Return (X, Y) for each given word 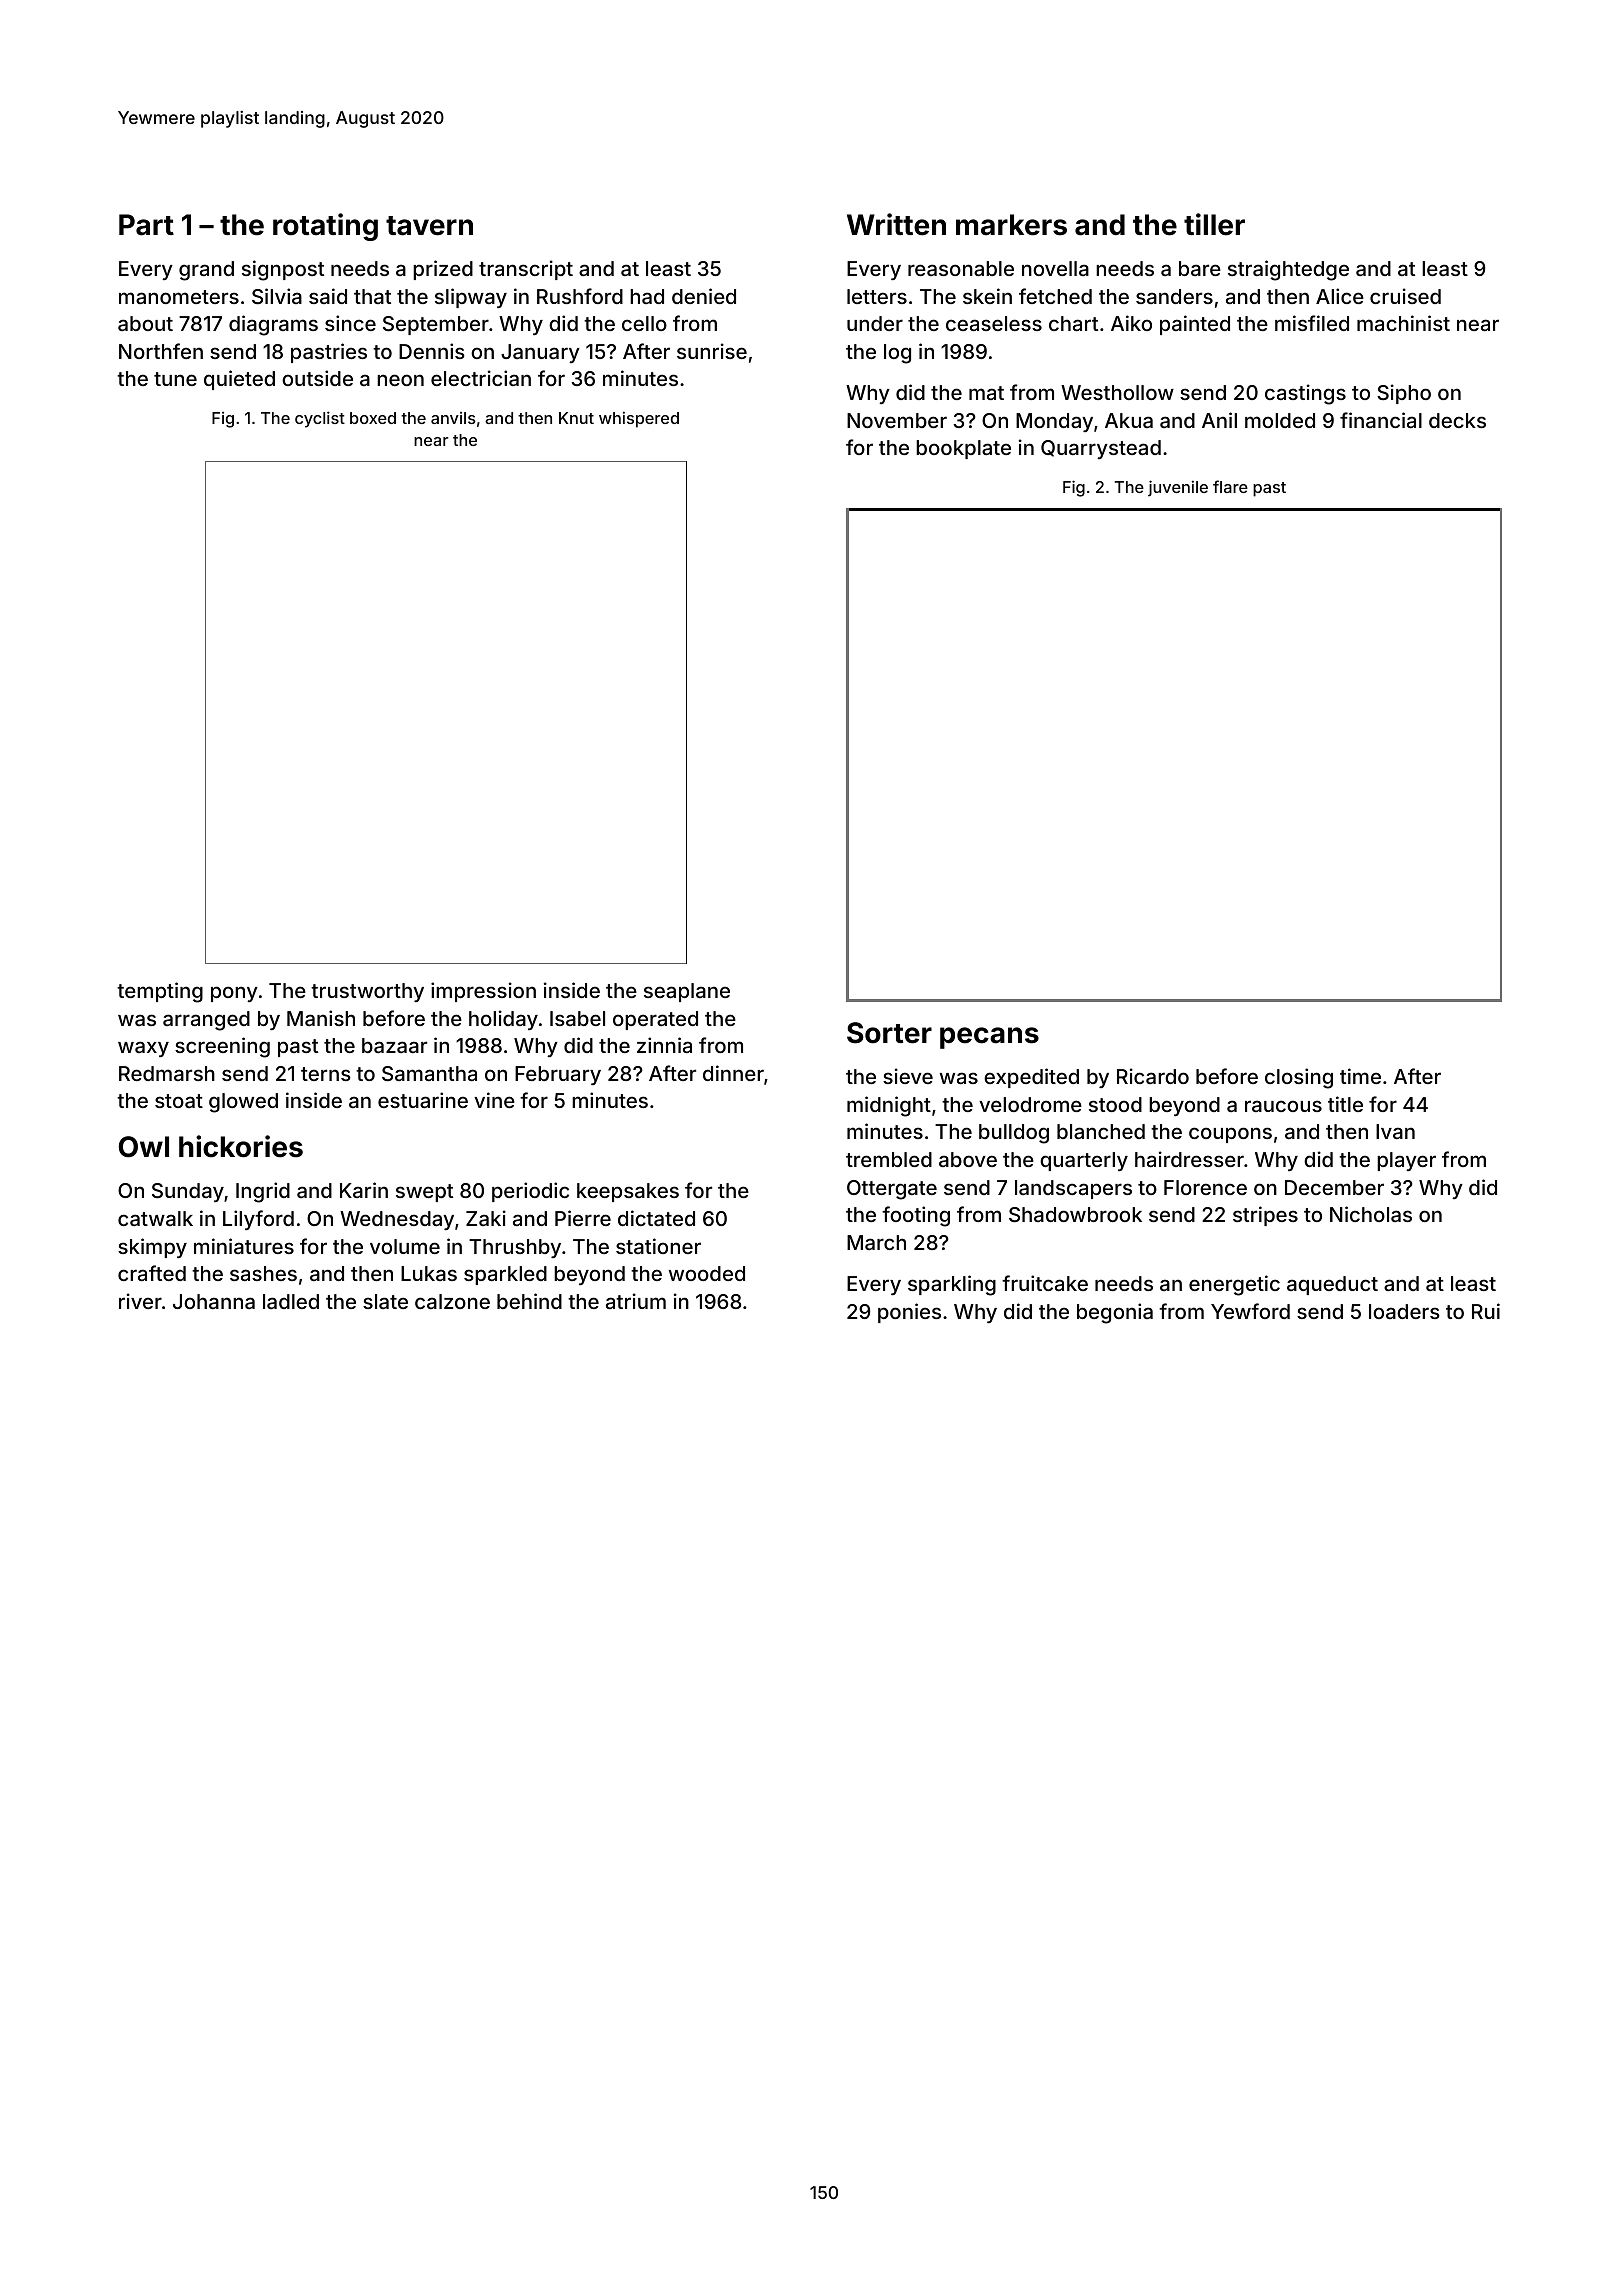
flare (1230, 486)
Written (896, 224)
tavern (429, 226)
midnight (889, 1106)
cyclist (320, 419)
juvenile (1178, 488)
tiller (1214, 224)
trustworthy (367, 992)
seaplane (687, 992)
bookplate (963, 449)
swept (424, 1193)
